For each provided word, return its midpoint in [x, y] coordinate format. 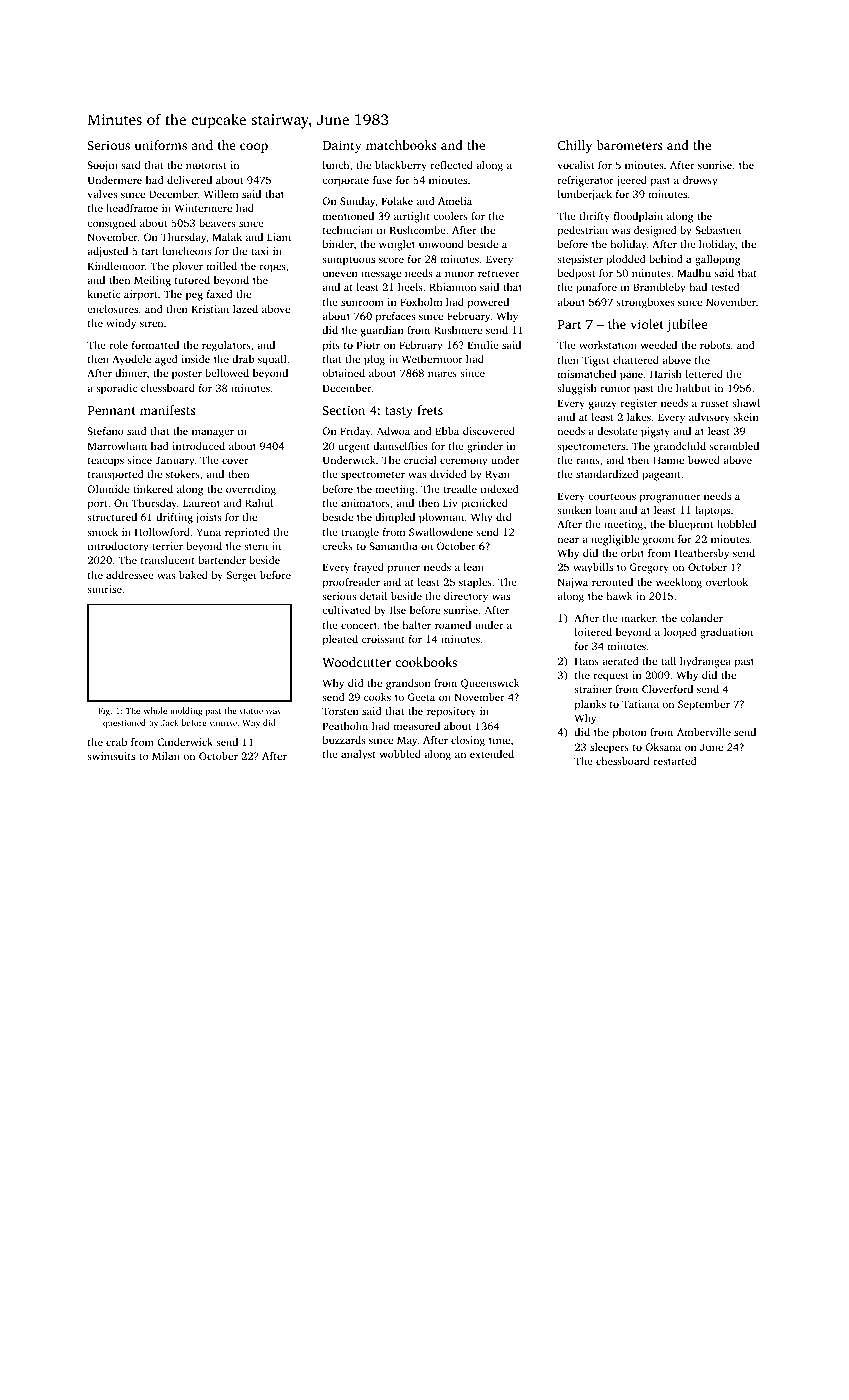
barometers [630, 145]
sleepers [609, 748]
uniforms [161, 145]
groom [658, 541]
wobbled [400, 754]
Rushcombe [418, 230]
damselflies [400, 446]
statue [251, 711]
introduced [198, 446]
